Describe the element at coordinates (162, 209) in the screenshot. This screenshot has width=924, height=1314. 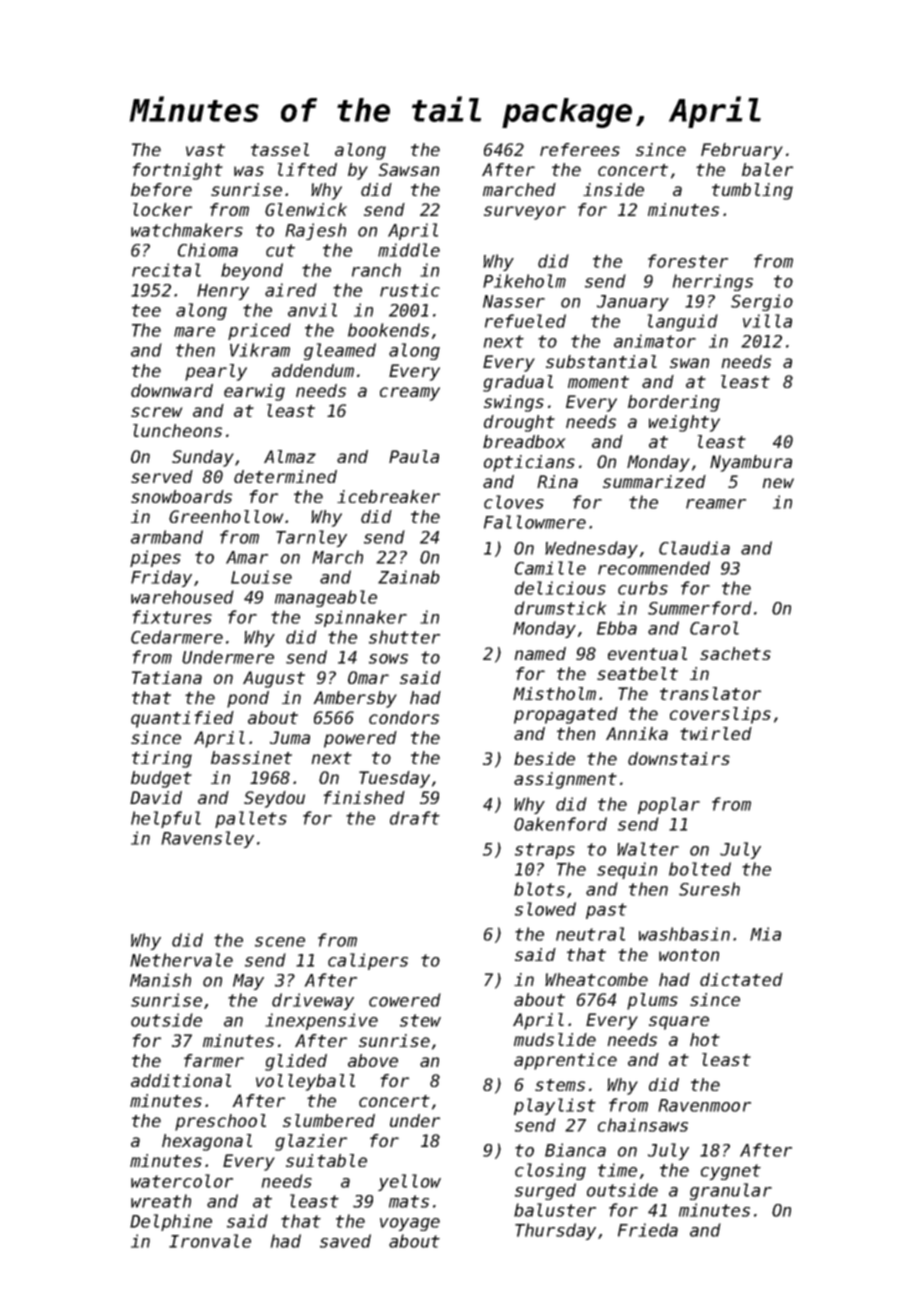
I see `locker` at that location.
